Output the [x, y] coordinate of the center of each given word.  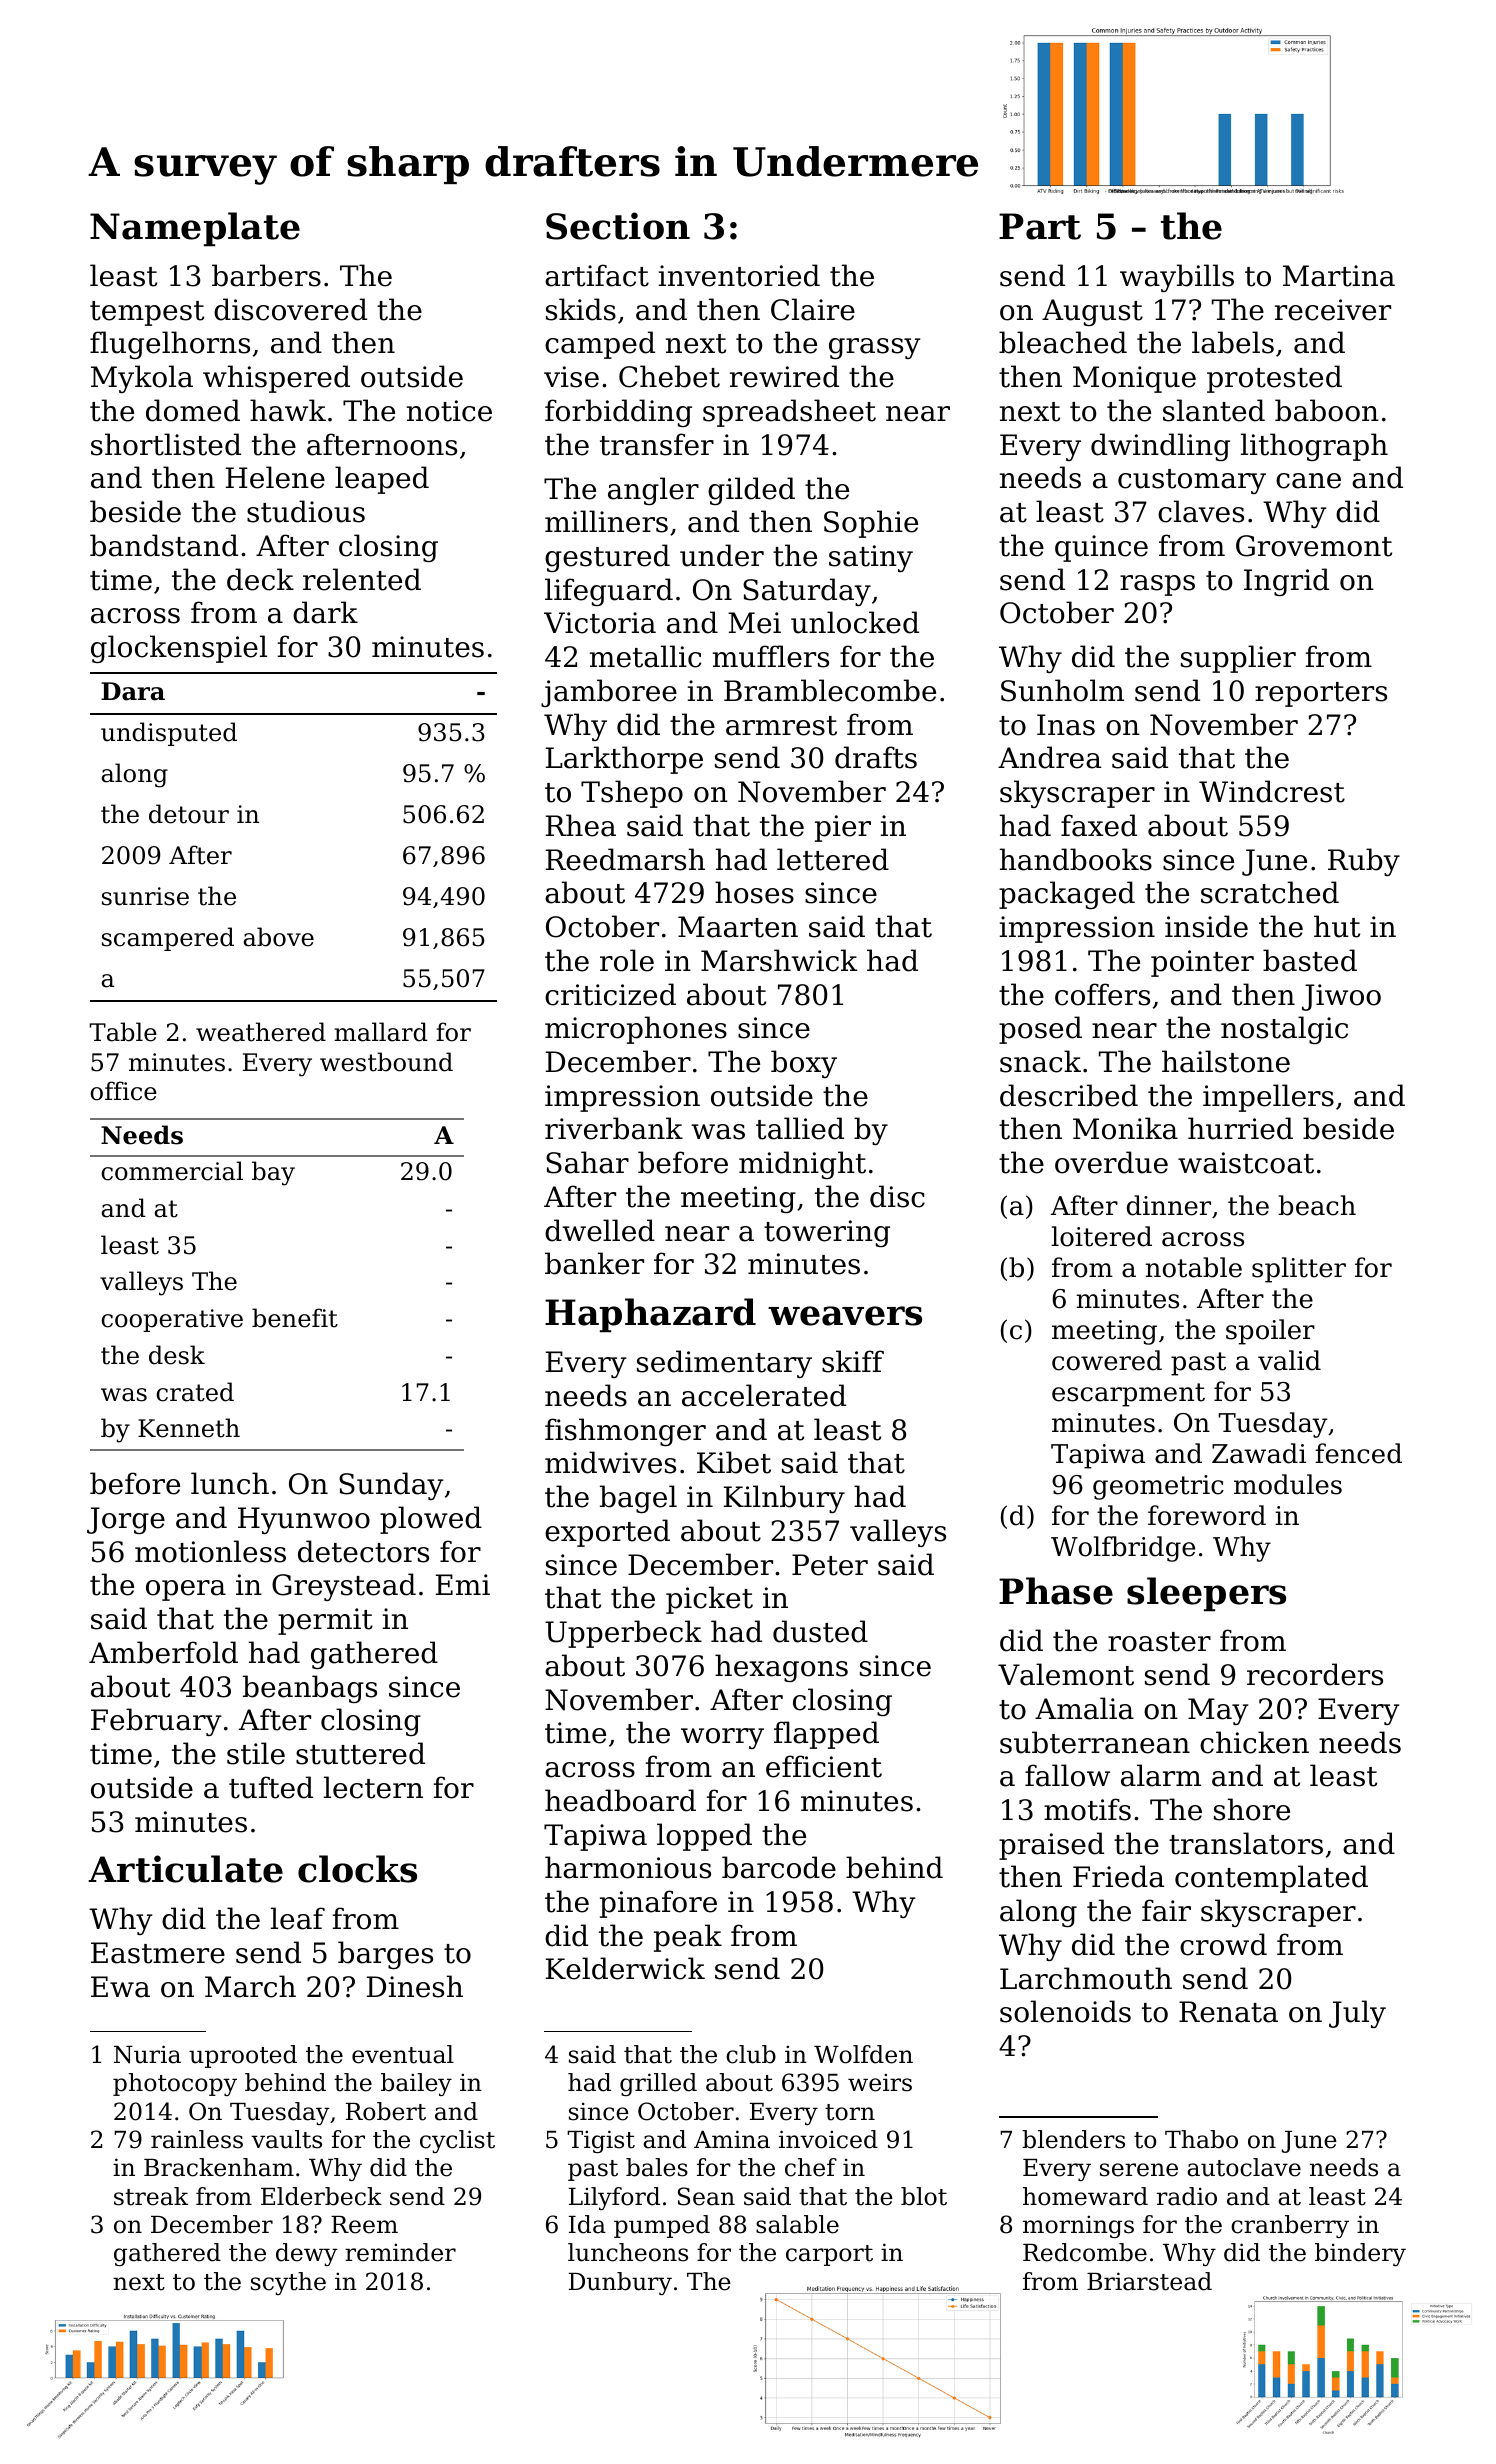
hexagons [781, 1668]
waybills [1177, 278]
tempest [147, 313]
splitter [1299, 1270]
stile [256, 1753]
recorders [1315, 1674]
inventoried [739, 275]
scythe [288, 2283]
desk [177, 1355]
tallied [800, 1128]
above [278, 937]
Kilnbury [784, 1499]
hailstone [1226, 1061]
